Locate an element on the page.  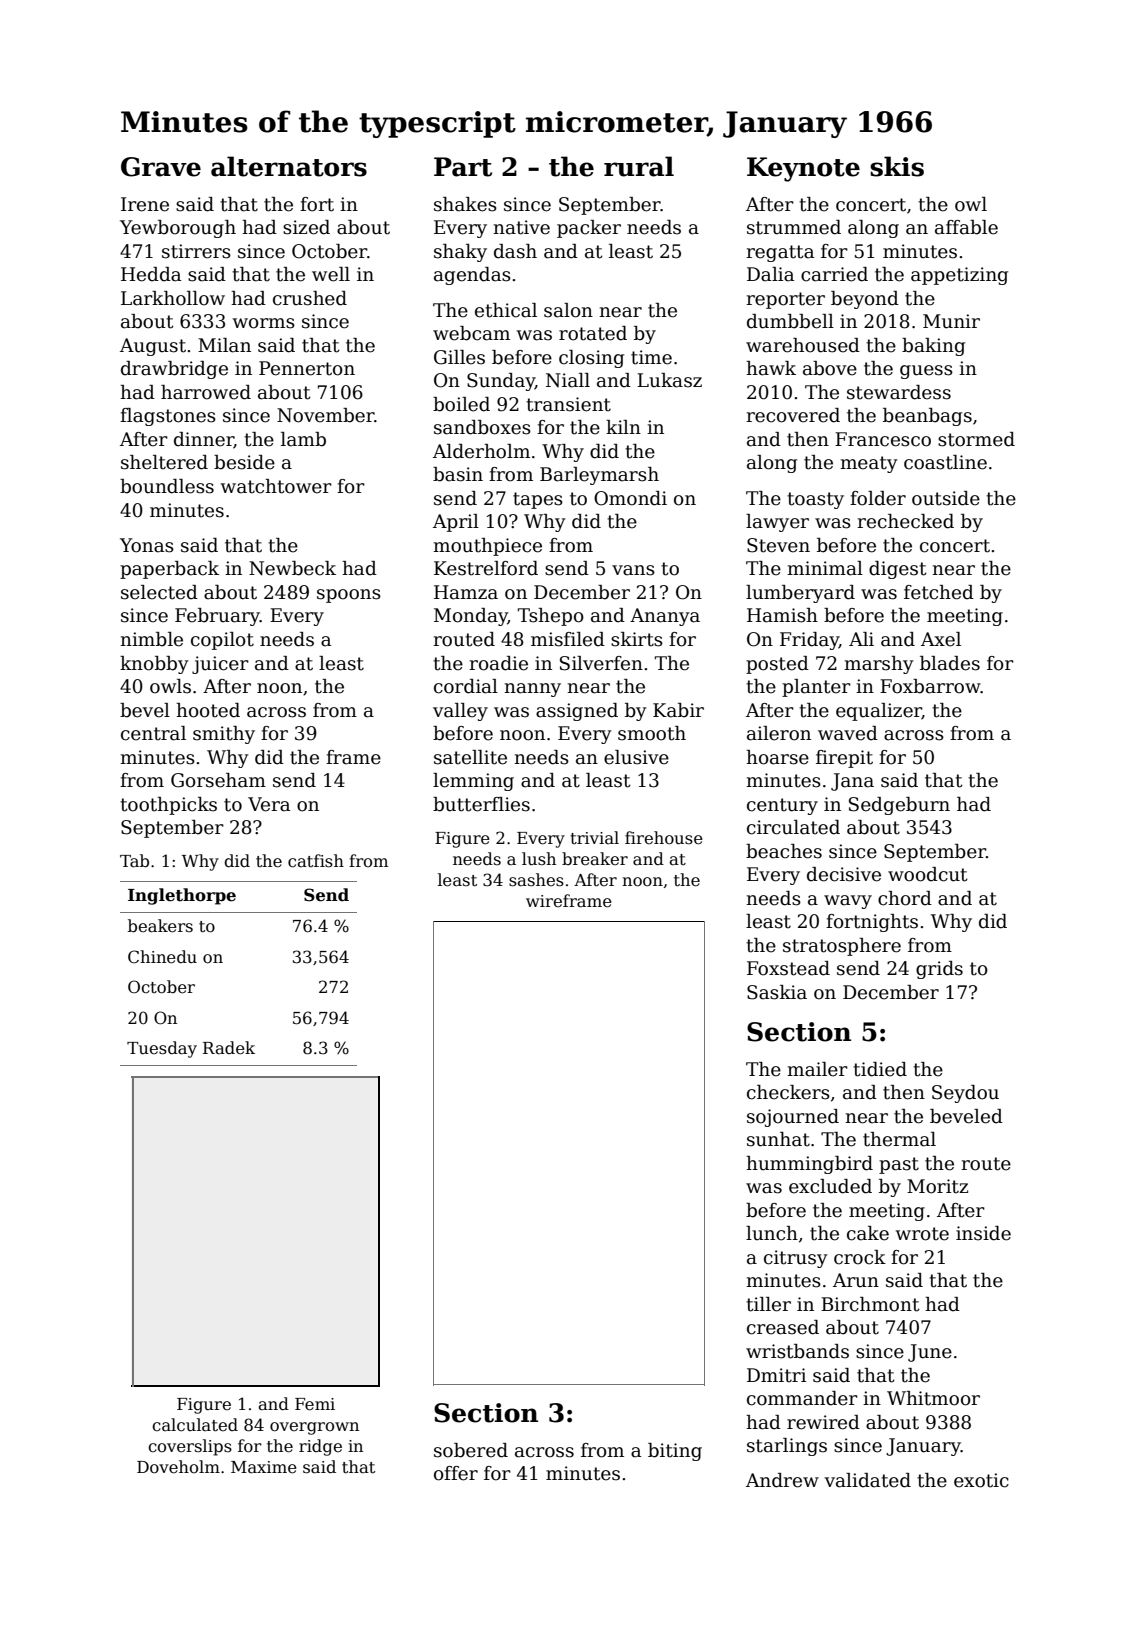
sashes is located at coordinates (536, 880).
